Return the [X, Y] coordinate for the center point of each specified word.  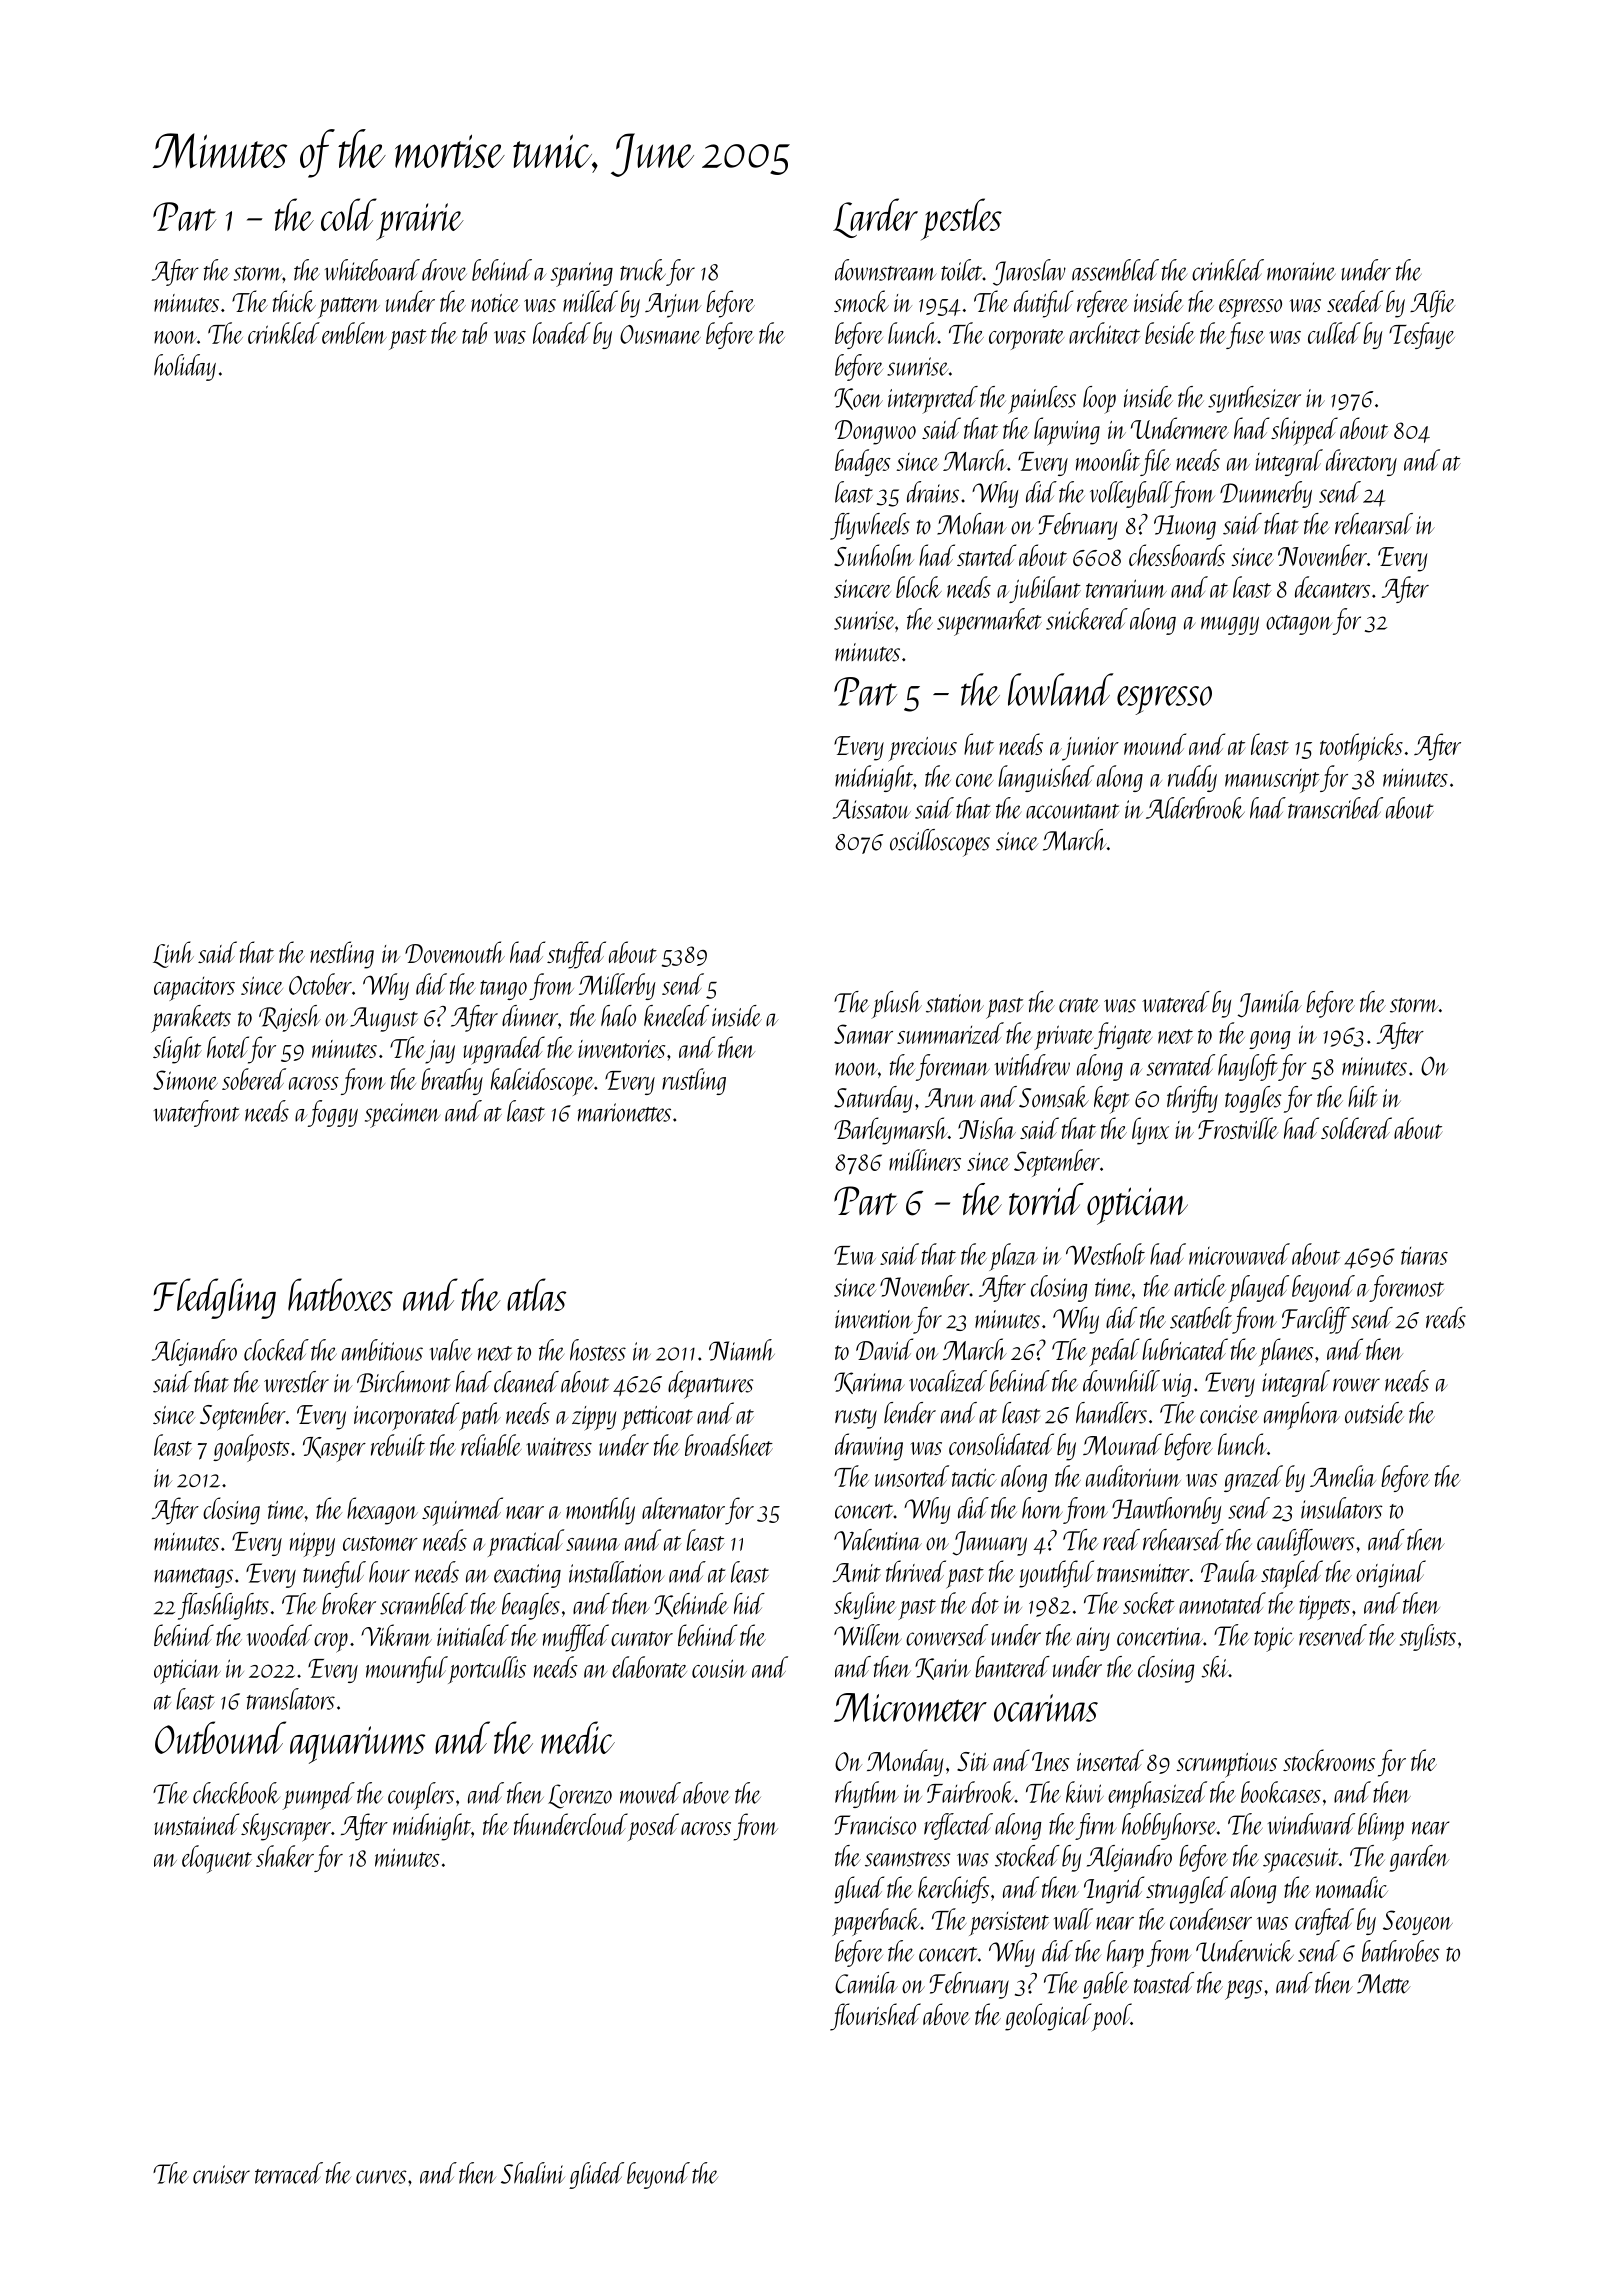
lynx [1150, 1131]
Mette [1384, 1984]
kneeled [676, 1016]
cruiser [221, 2174]
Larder [875, 218]
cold [348, 214]
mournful [407, 1669]
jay [440, 1052]
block [919, 587]
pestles [961, 219]
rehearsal [1374, 524]
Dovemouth [455, 952]
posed [653, 1827]
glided [596, 2175]
